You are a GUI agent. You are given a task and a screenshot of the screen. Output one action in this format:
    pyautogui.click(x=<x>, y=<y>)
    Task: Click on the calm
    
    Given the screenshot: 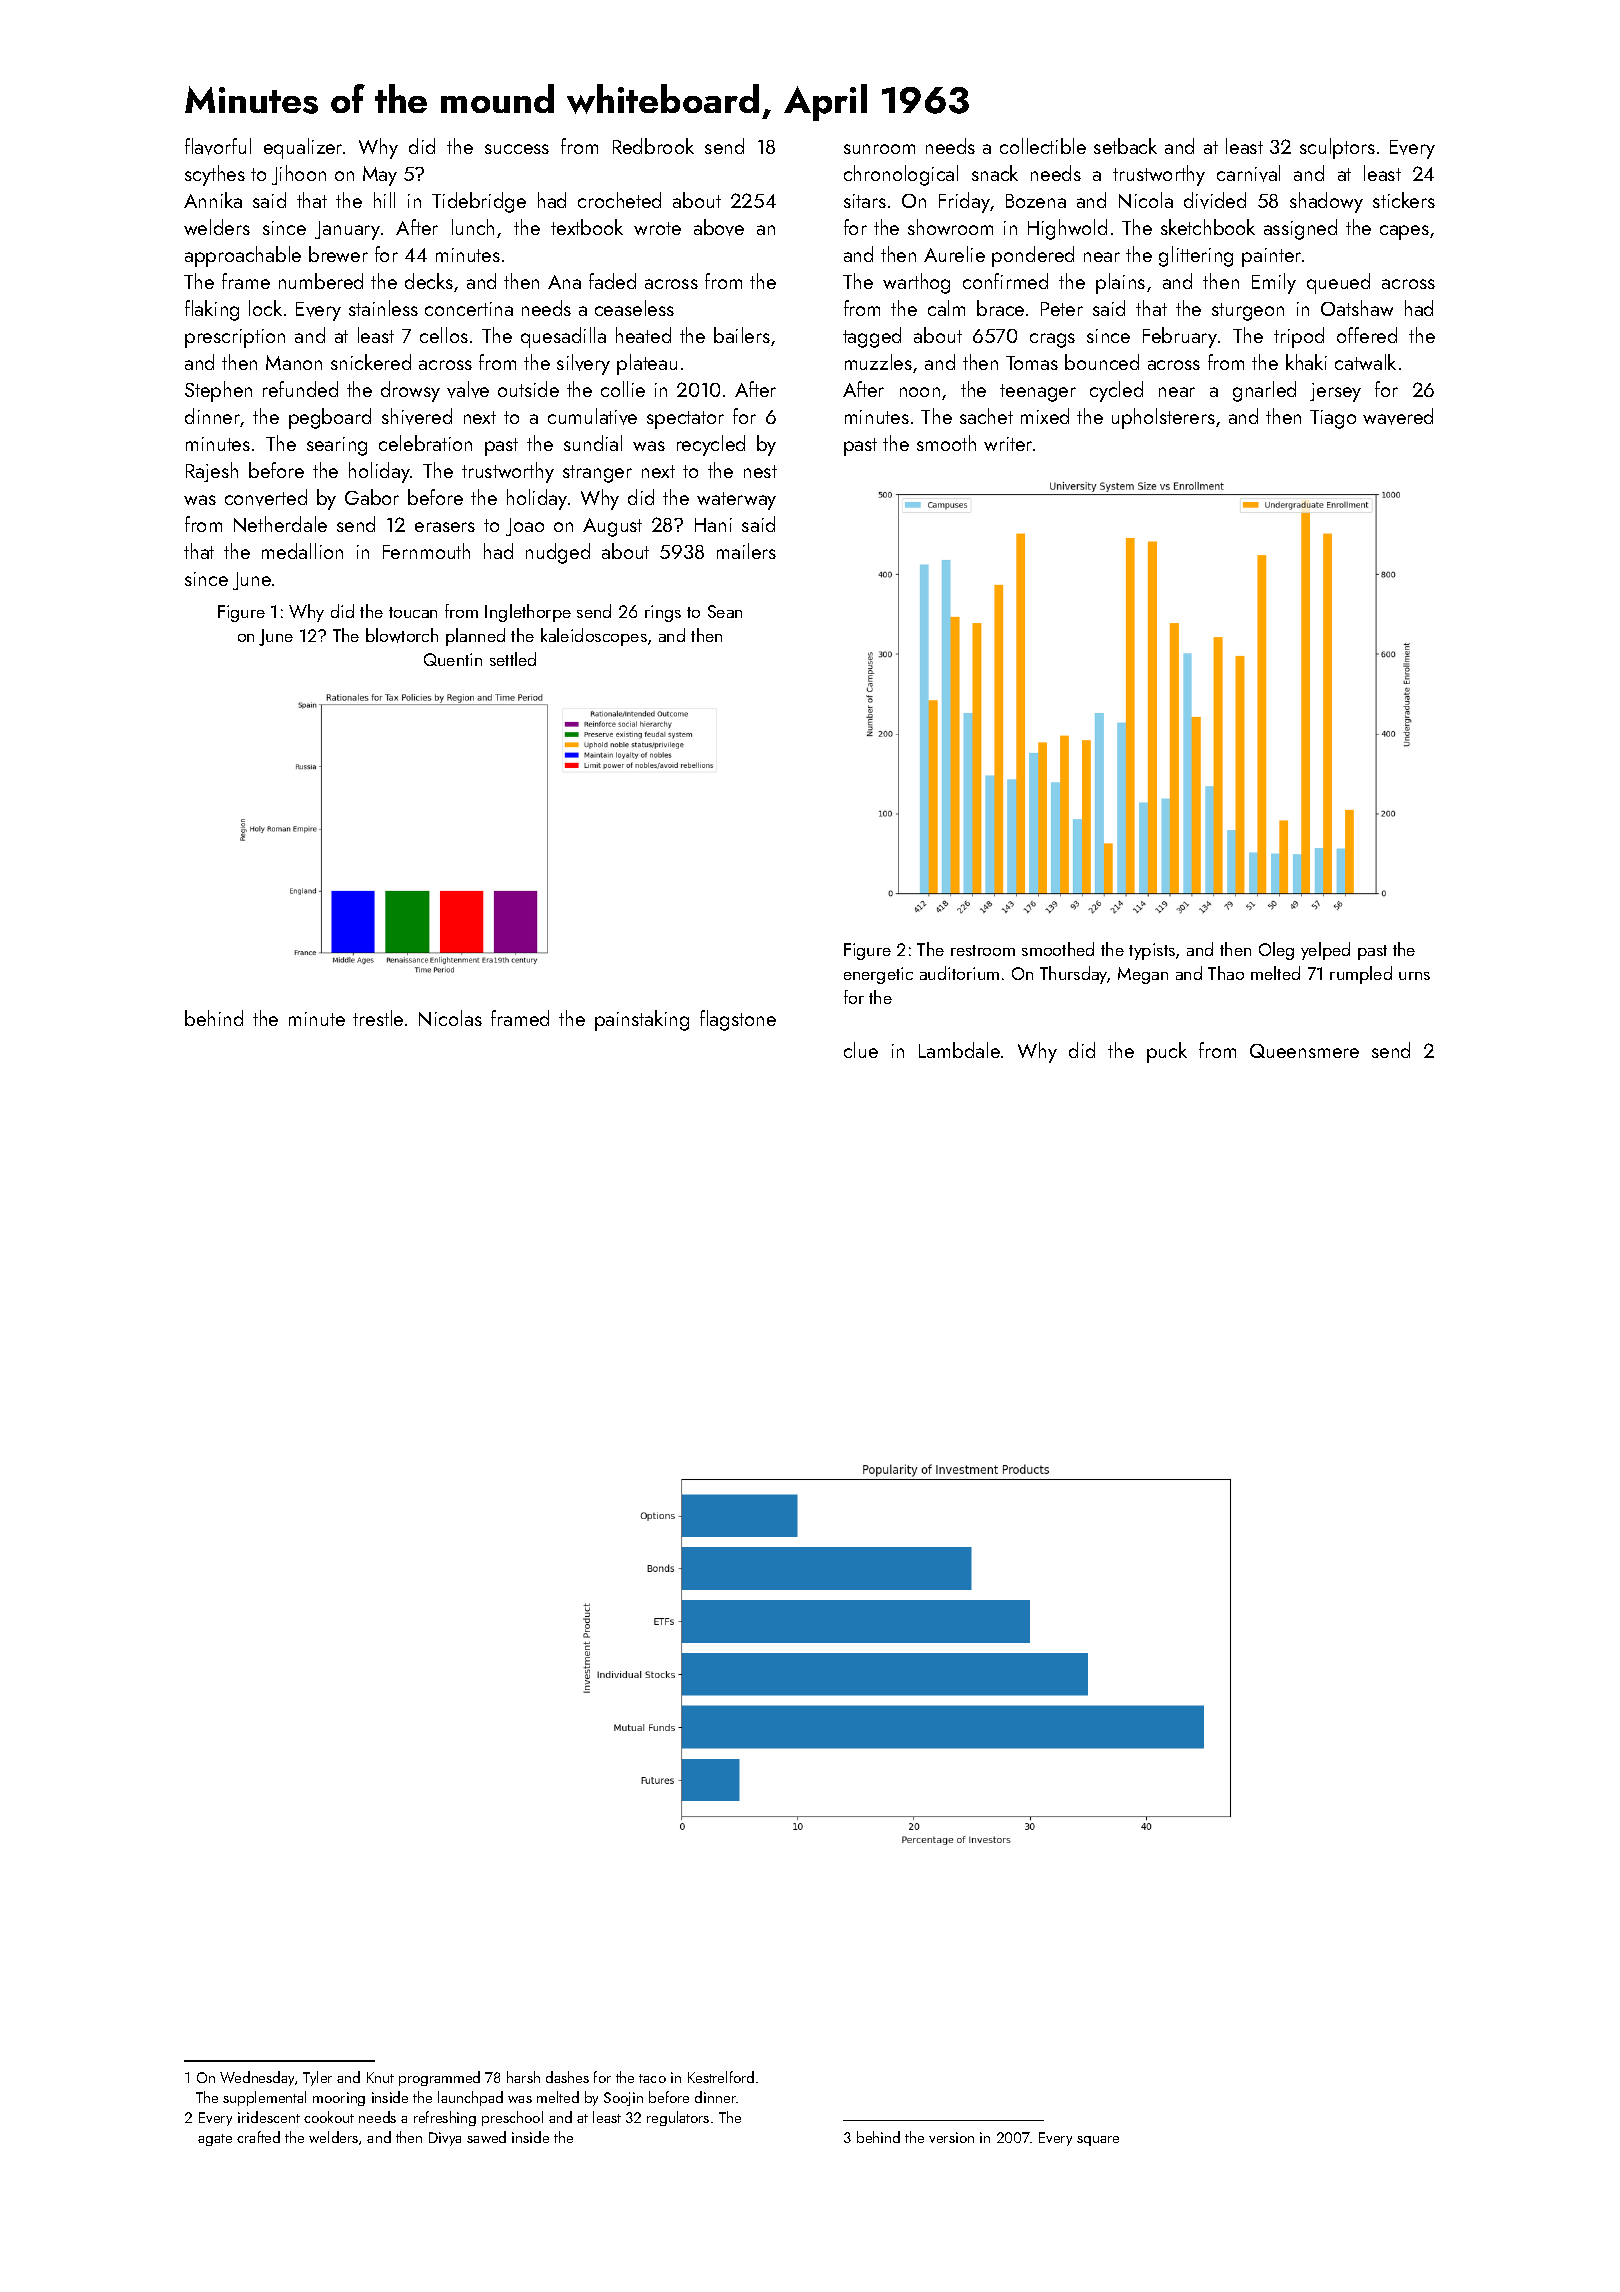 What is the action you would take?
    pyautogui.click(x=946, y=308)
